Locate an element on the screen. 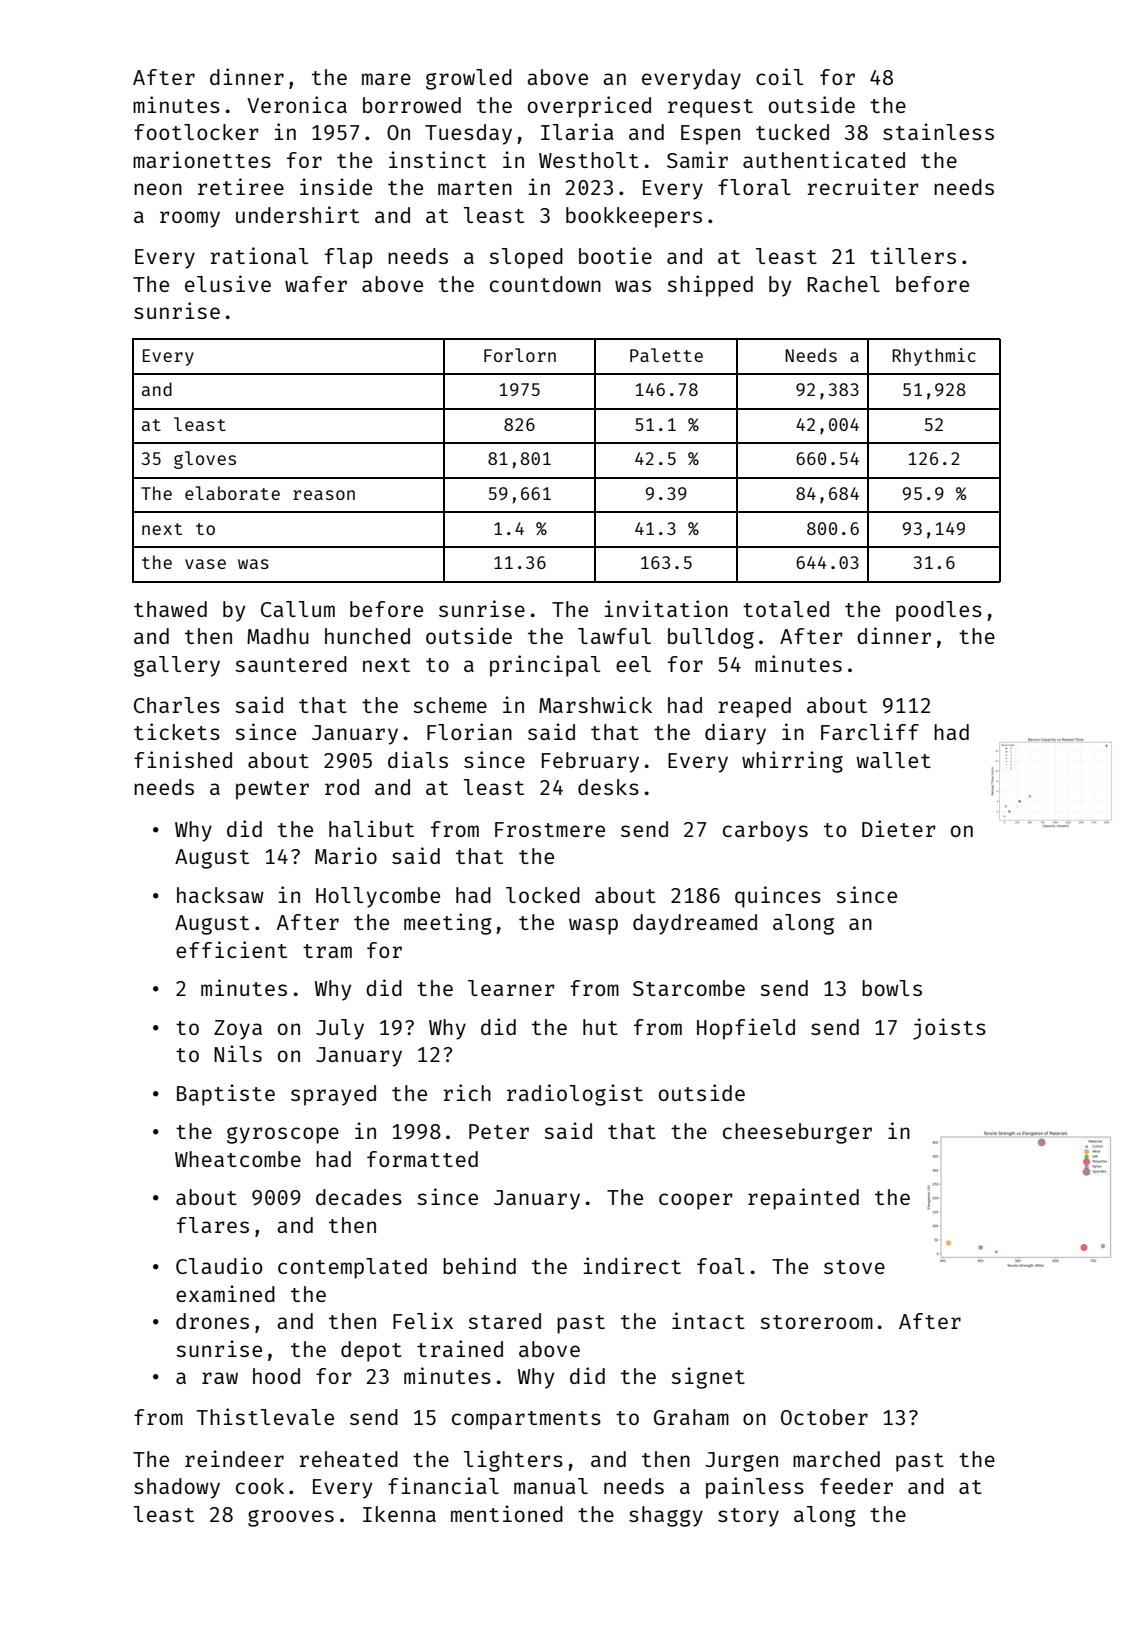 The image size is (1133, 1641). coil is located at coordinates (779, 76).
